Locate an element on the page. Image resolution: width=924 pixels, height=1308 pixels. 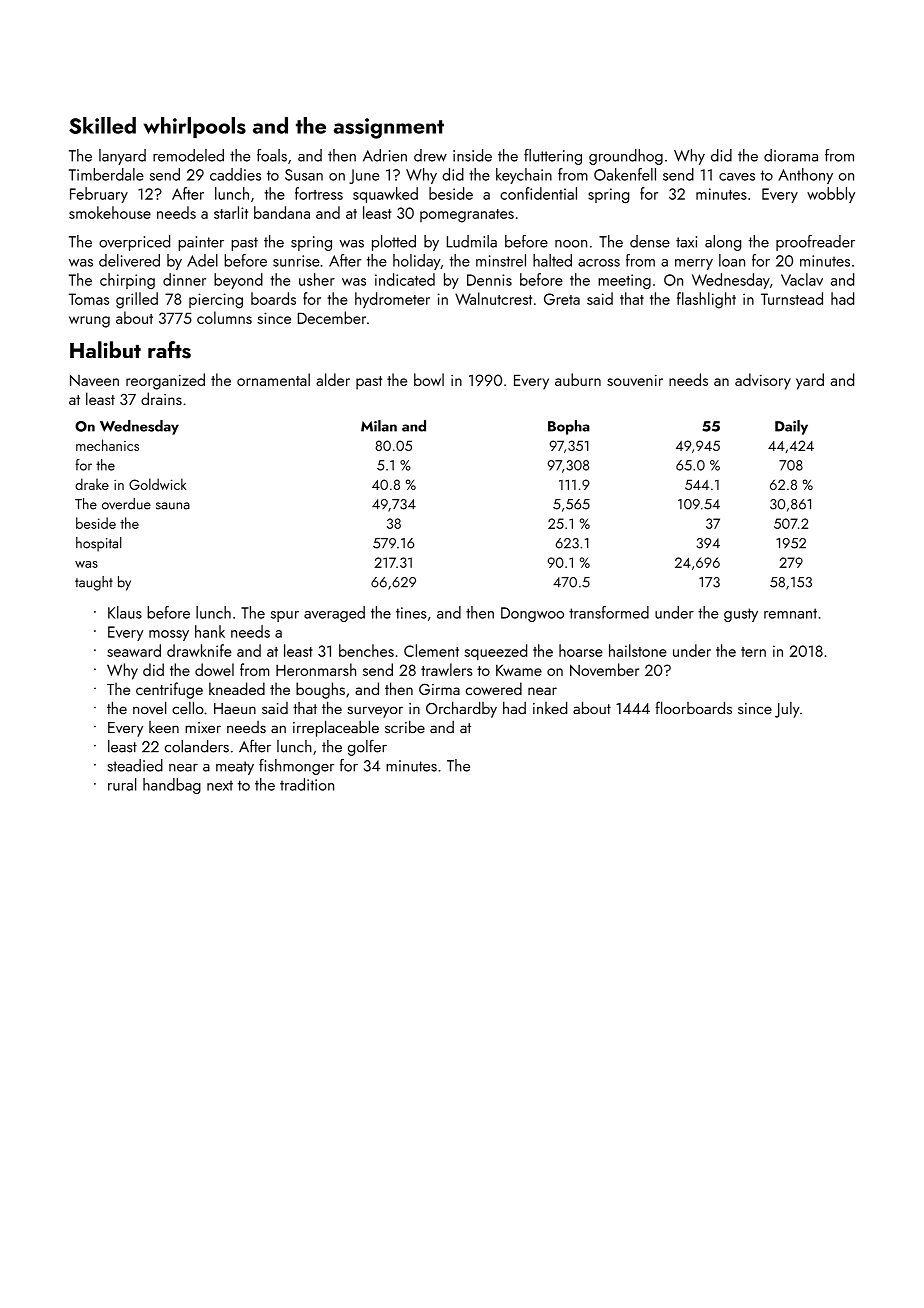
groundhog is located at coordinates (626, 157).
